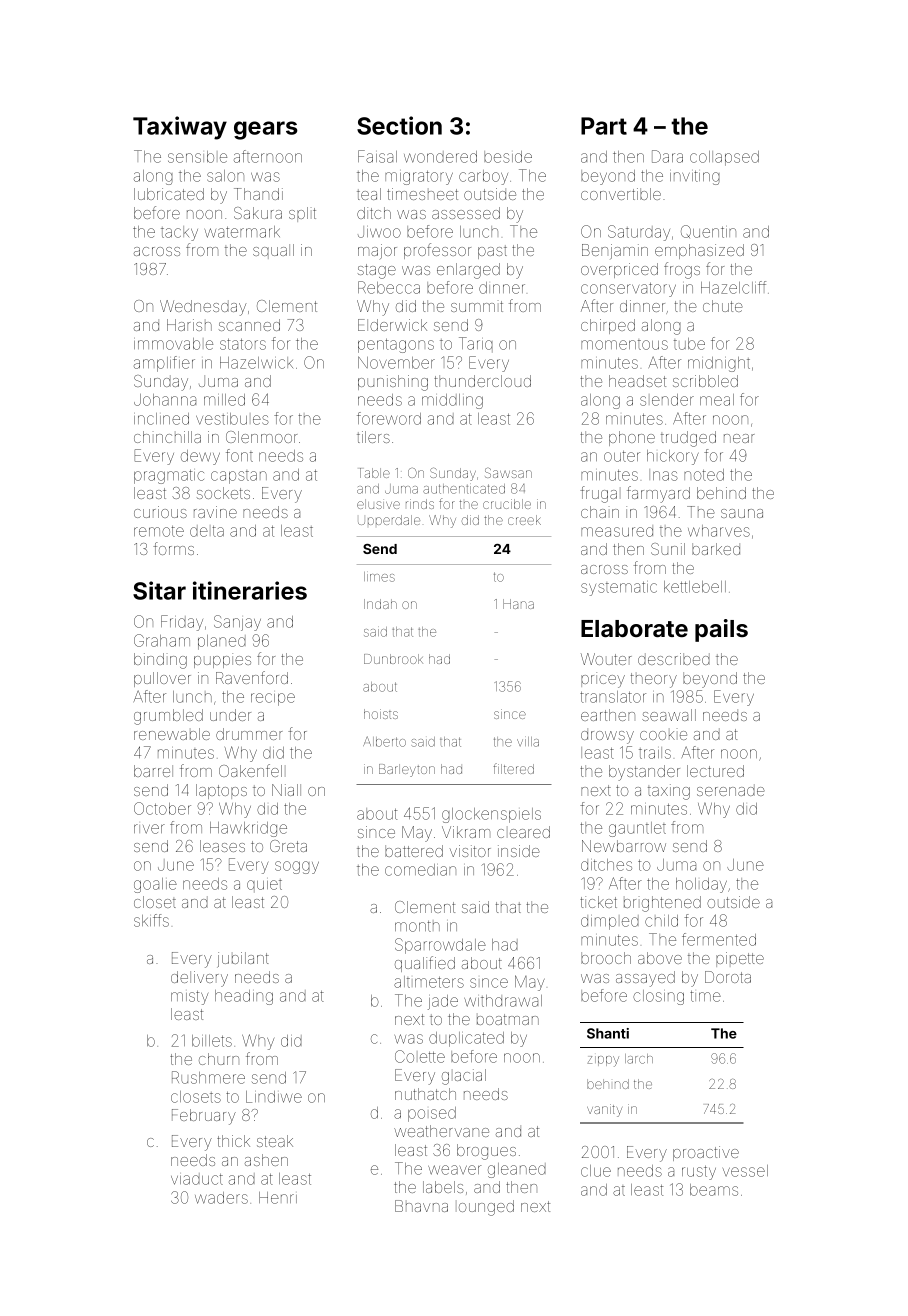 This screenshot has width=908, height=1316. What do you see at coordinates (189, 325) in the screenshot?
I see `Harish` at bounding box center [189, 325].
